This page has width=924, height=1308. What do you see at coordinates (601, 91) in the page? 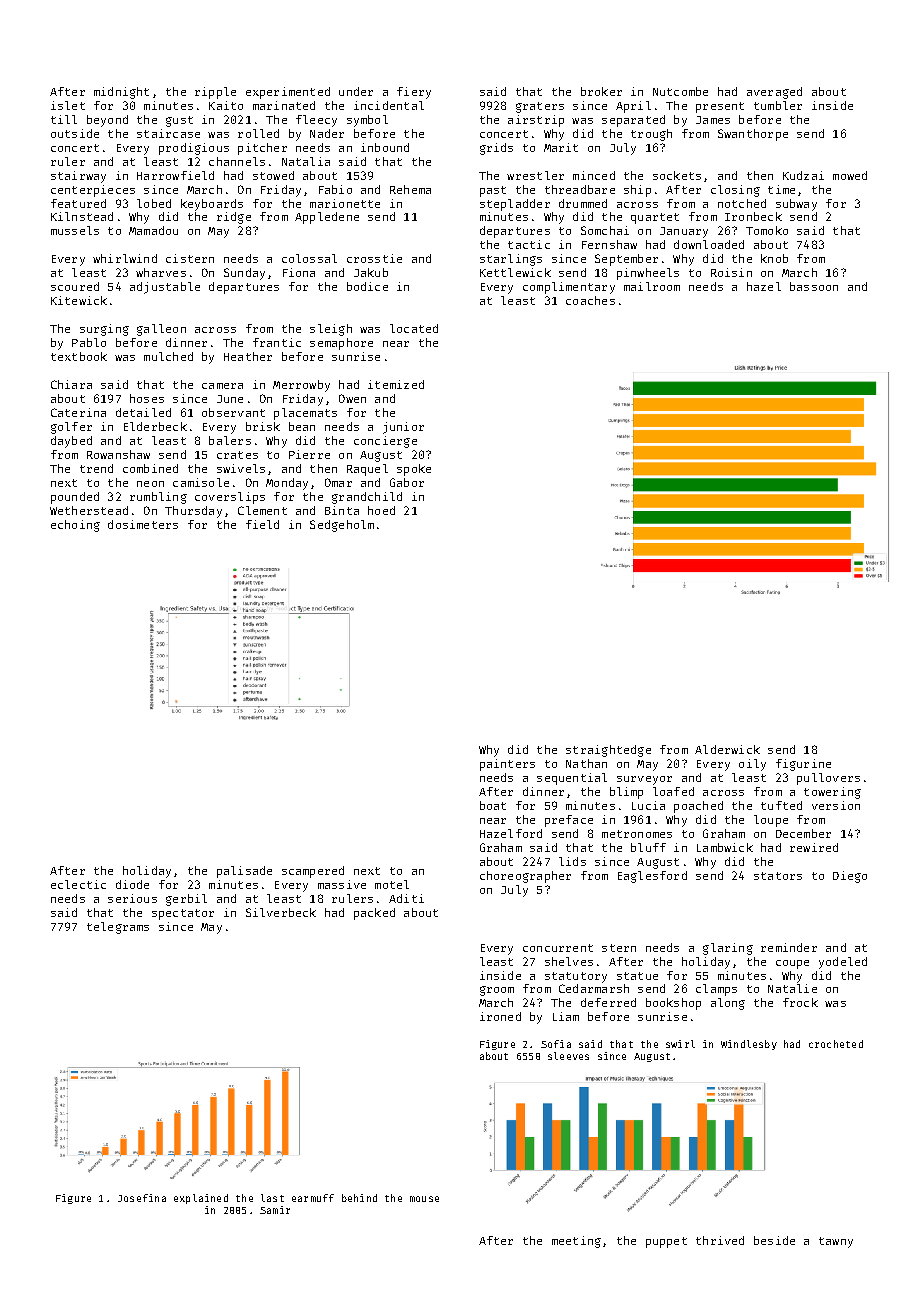
I see `broker` at bounding box center [601, 91].
